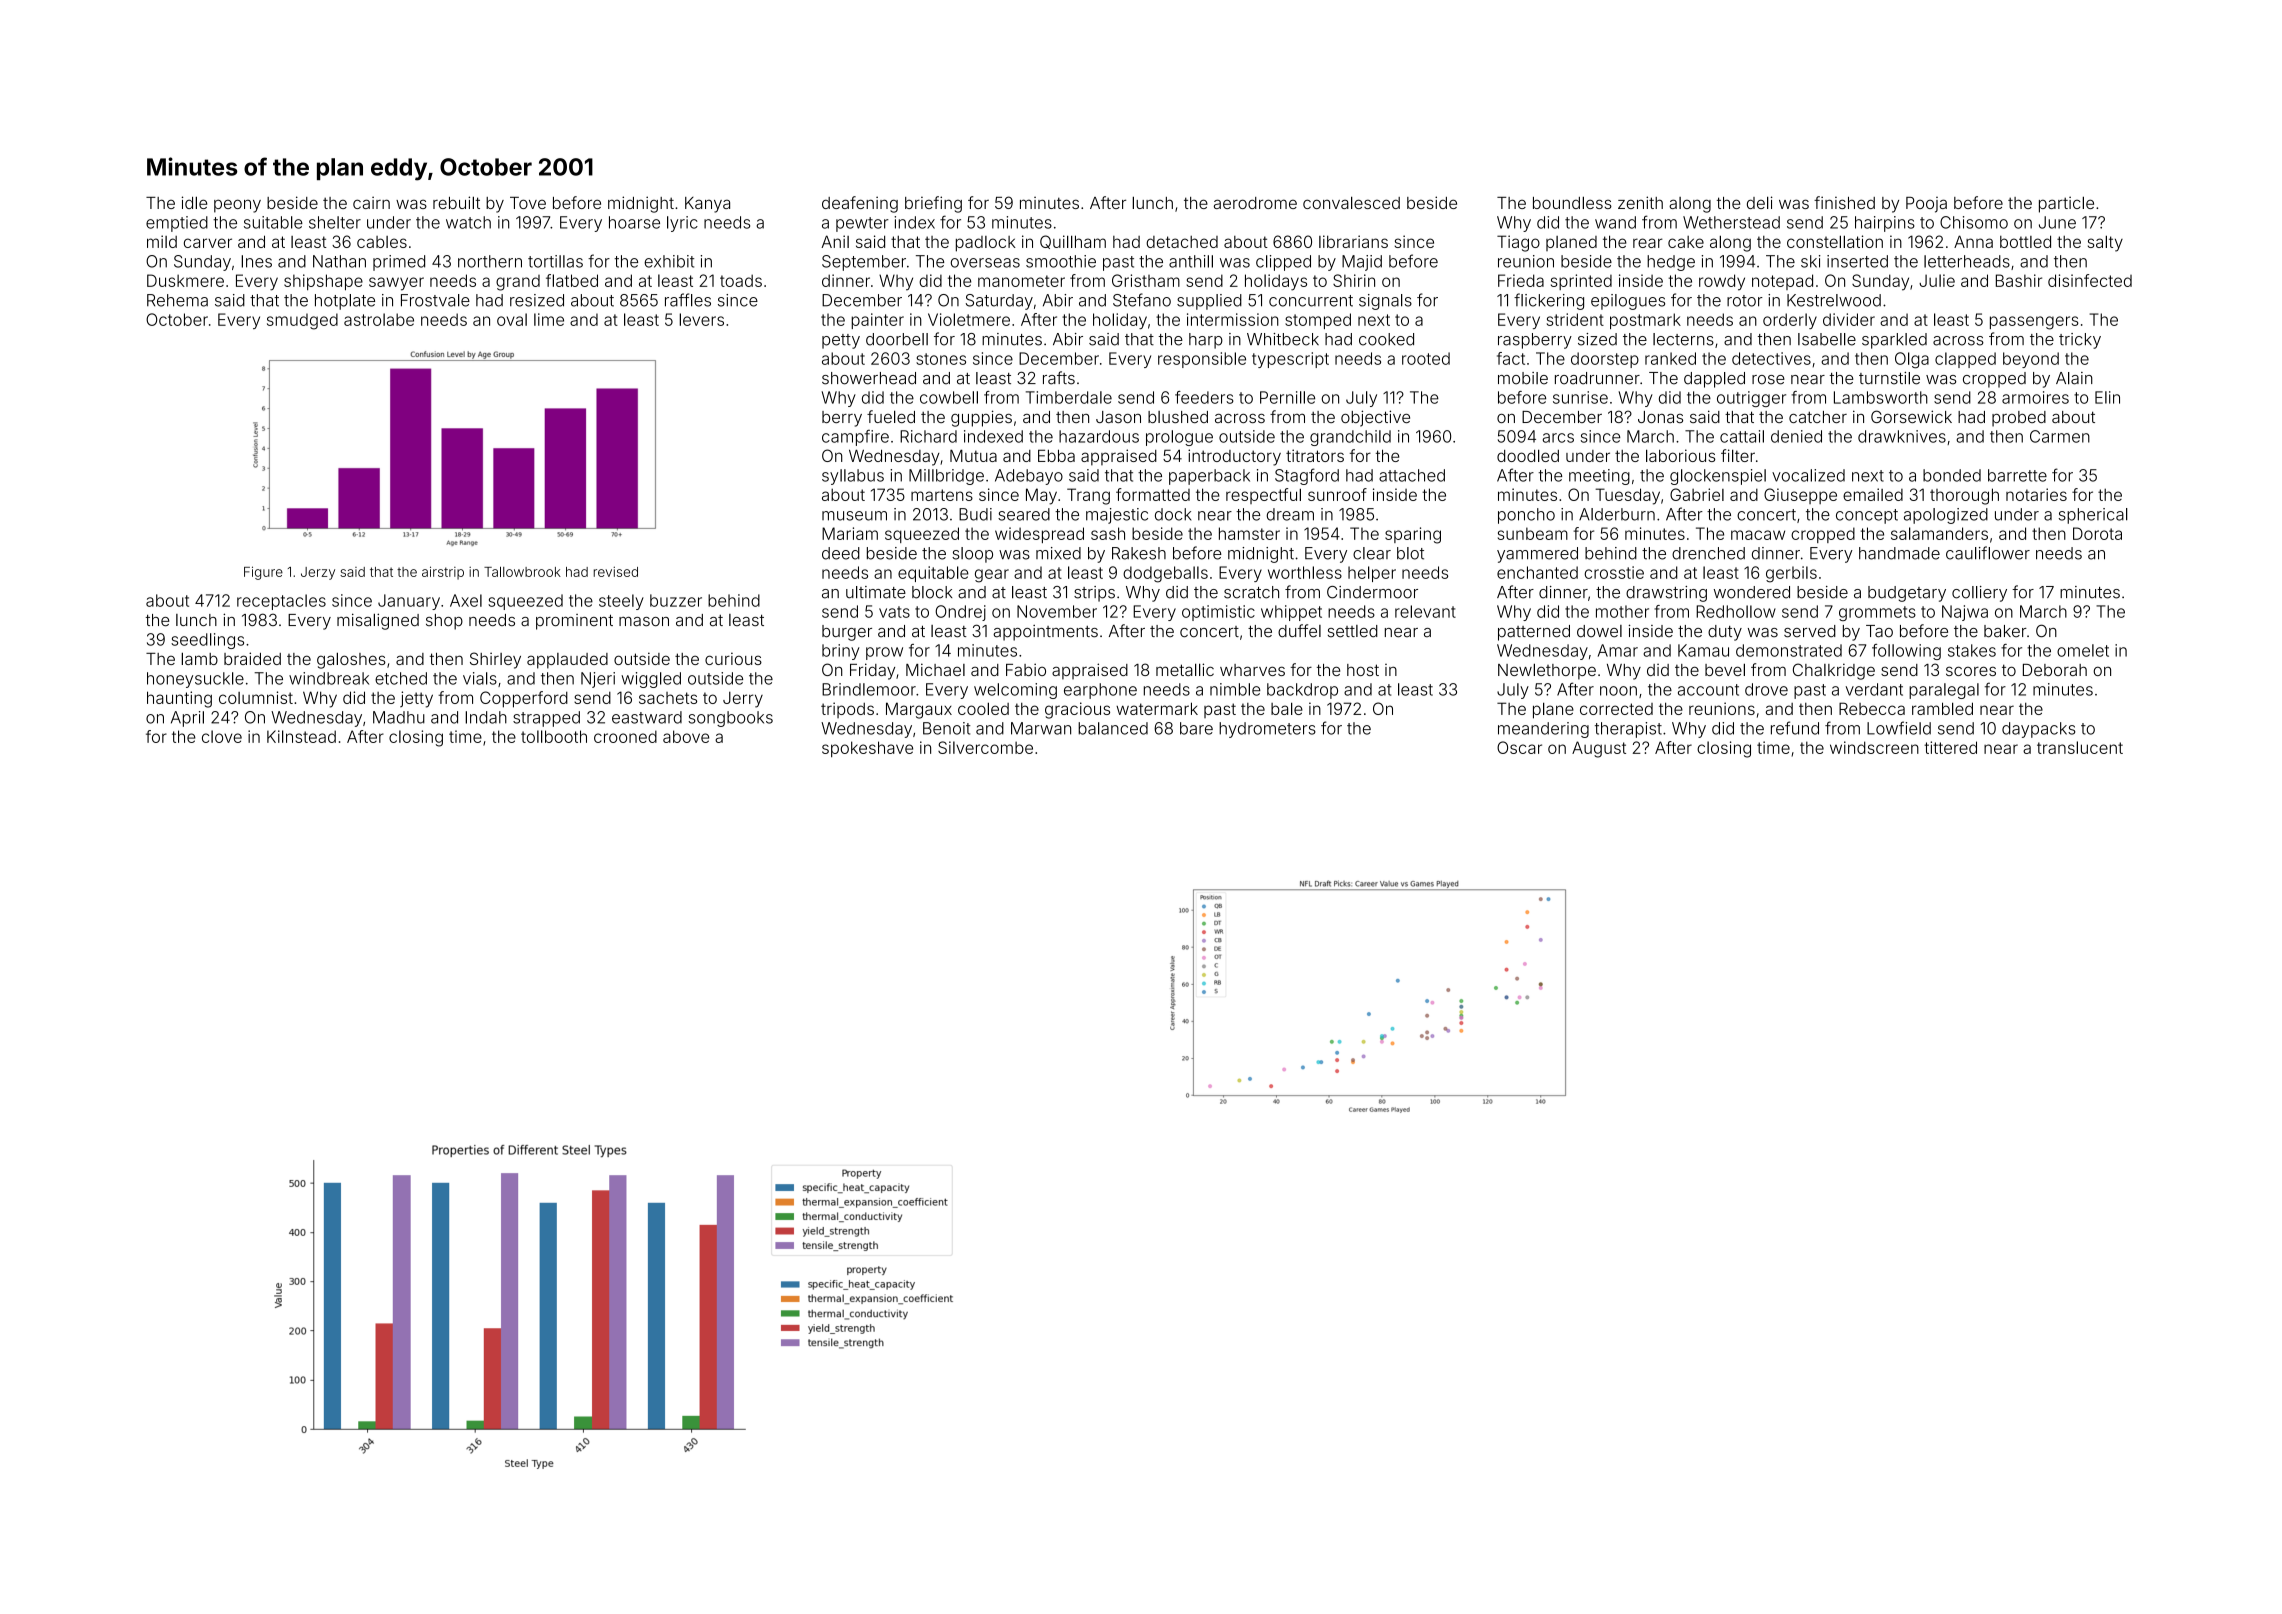 This image has height=1614, width=2282. What do you see at coordinates (1026, 669) in the image?
I see `Fabio` at bounding box center [1026, 669].
